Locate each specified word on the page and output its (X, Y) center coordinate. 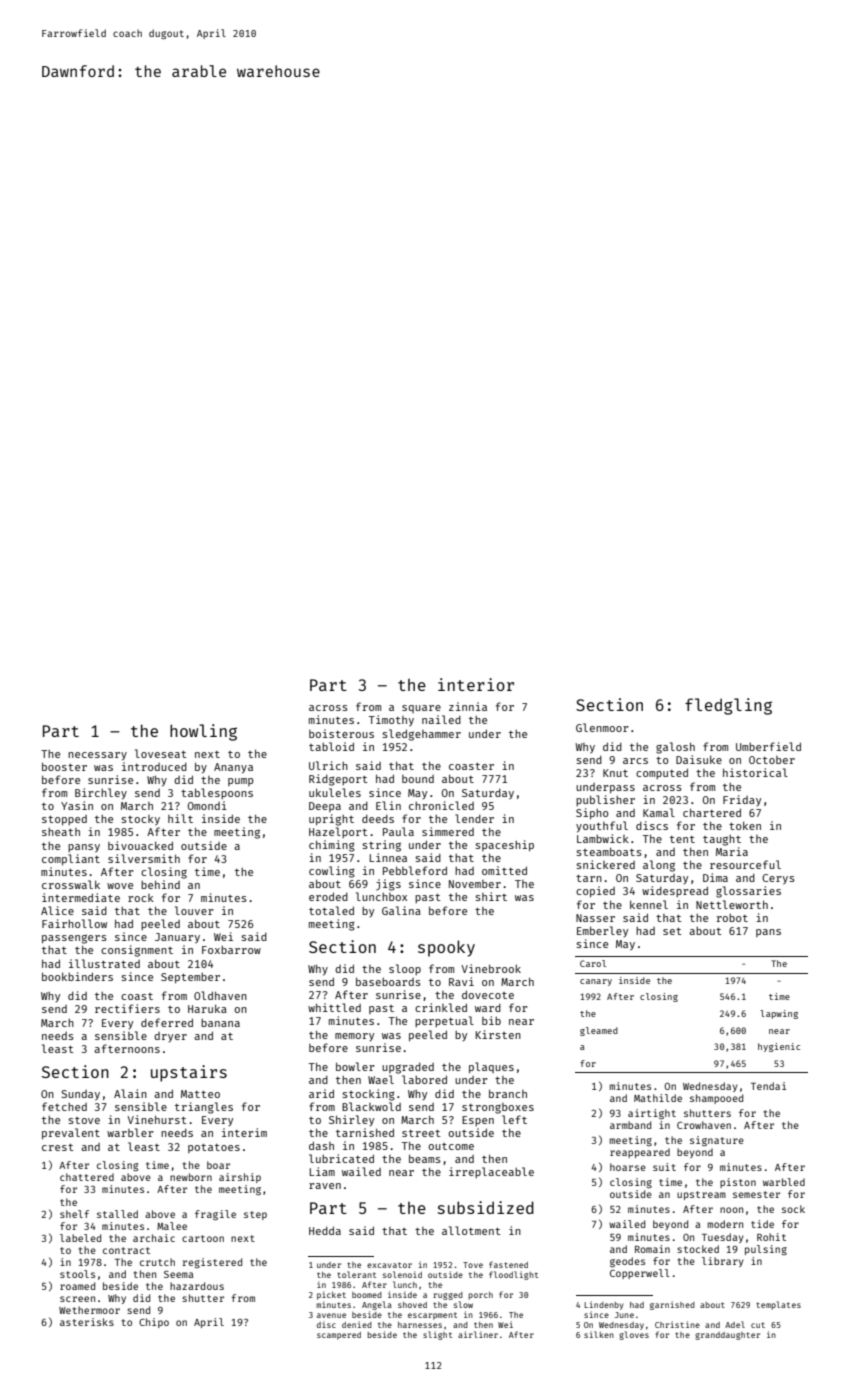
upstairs (189, 1073)
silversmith (144, 858)
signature (717, 1141)
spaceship (504, 845)
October (772, 760)
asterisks (87, 1322)
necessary (97, 756)
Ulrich (328, 765)
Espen (478, 1121)
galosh (675, 748)
